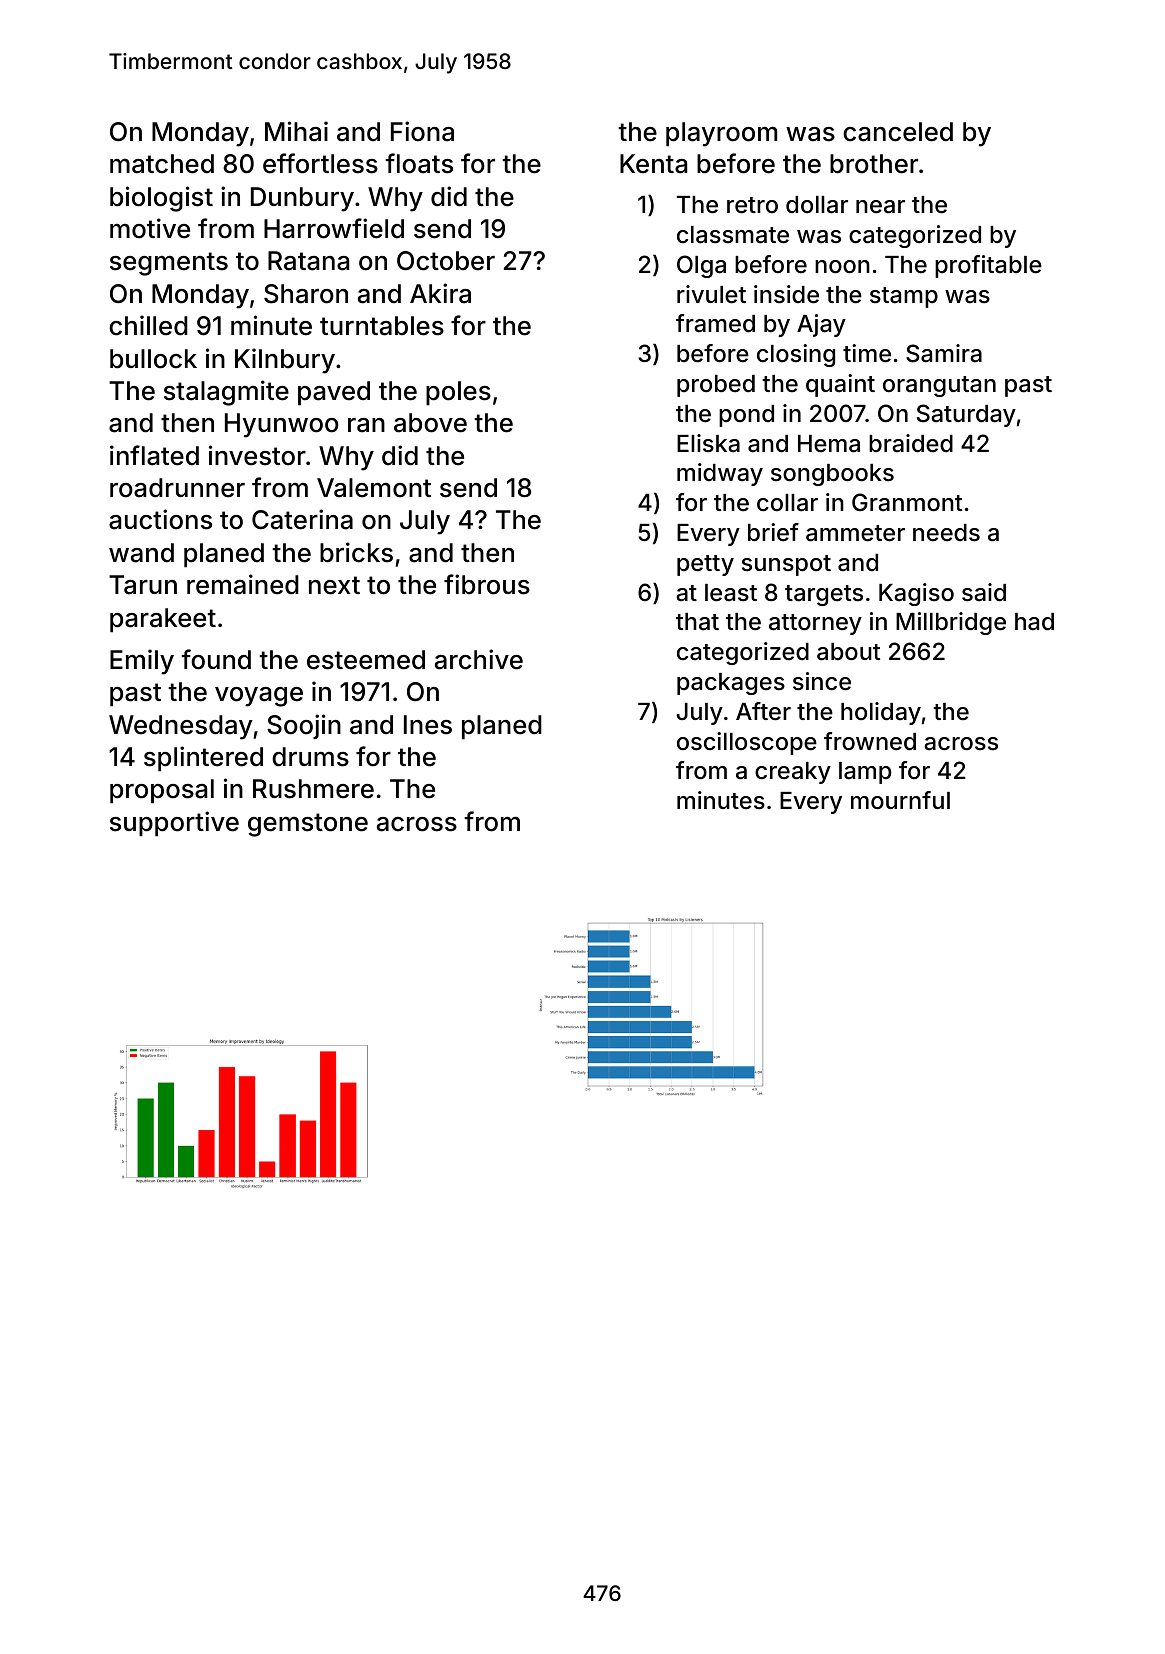 Image resolution: width=1165 pixels, height=1654 pixels. I want to click on holiday, so click(881, 713).
